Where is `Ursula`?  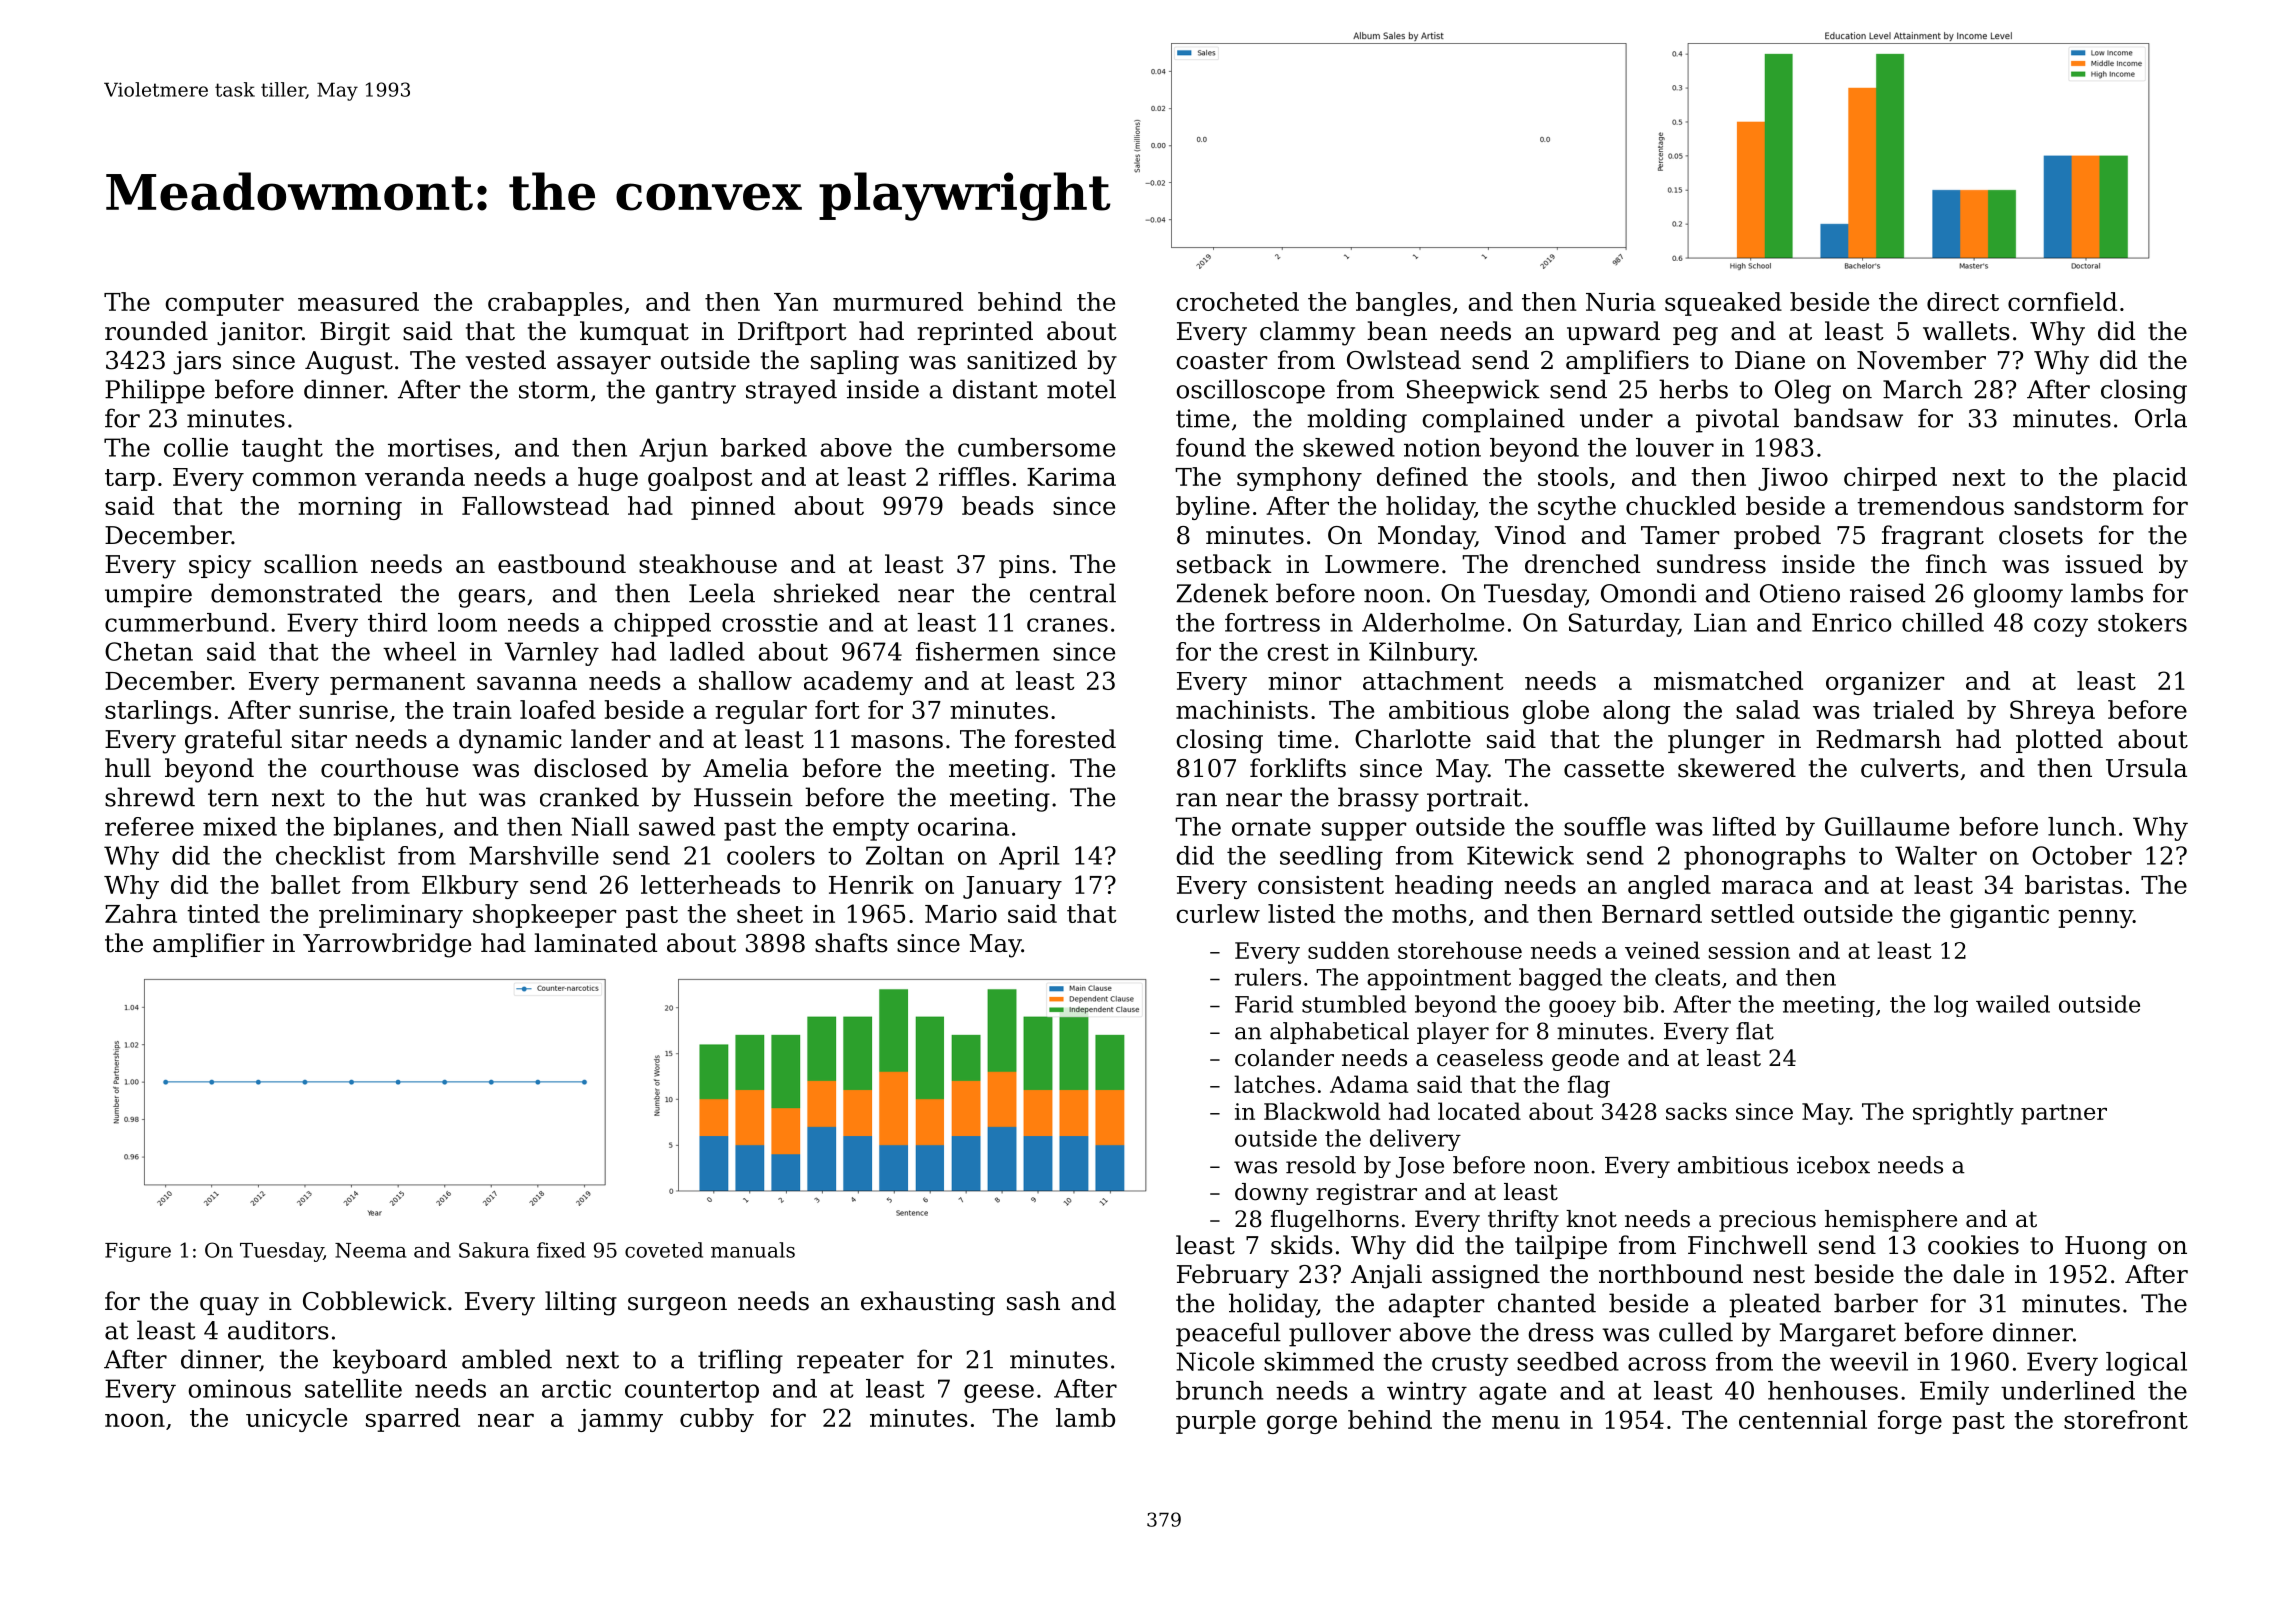
Ursula is located at coordinates (2146, 768).
